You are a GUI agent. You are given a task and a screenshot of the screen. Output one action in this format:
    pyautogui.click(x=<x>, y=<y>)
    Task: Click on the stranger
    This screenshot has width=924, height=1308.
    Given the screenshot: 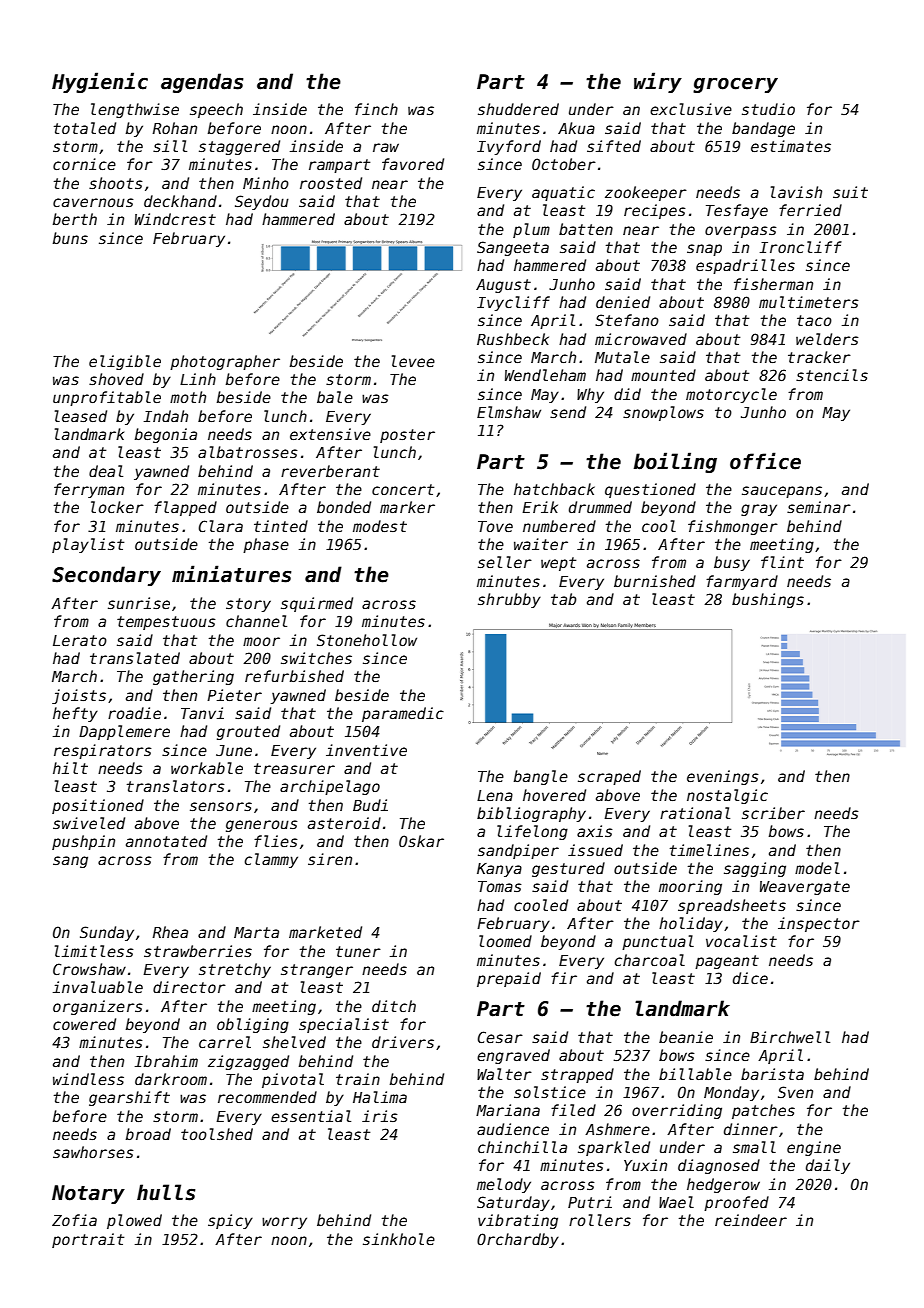 What is the action you would take?
    pyautogui.click(x=317, y=971)
